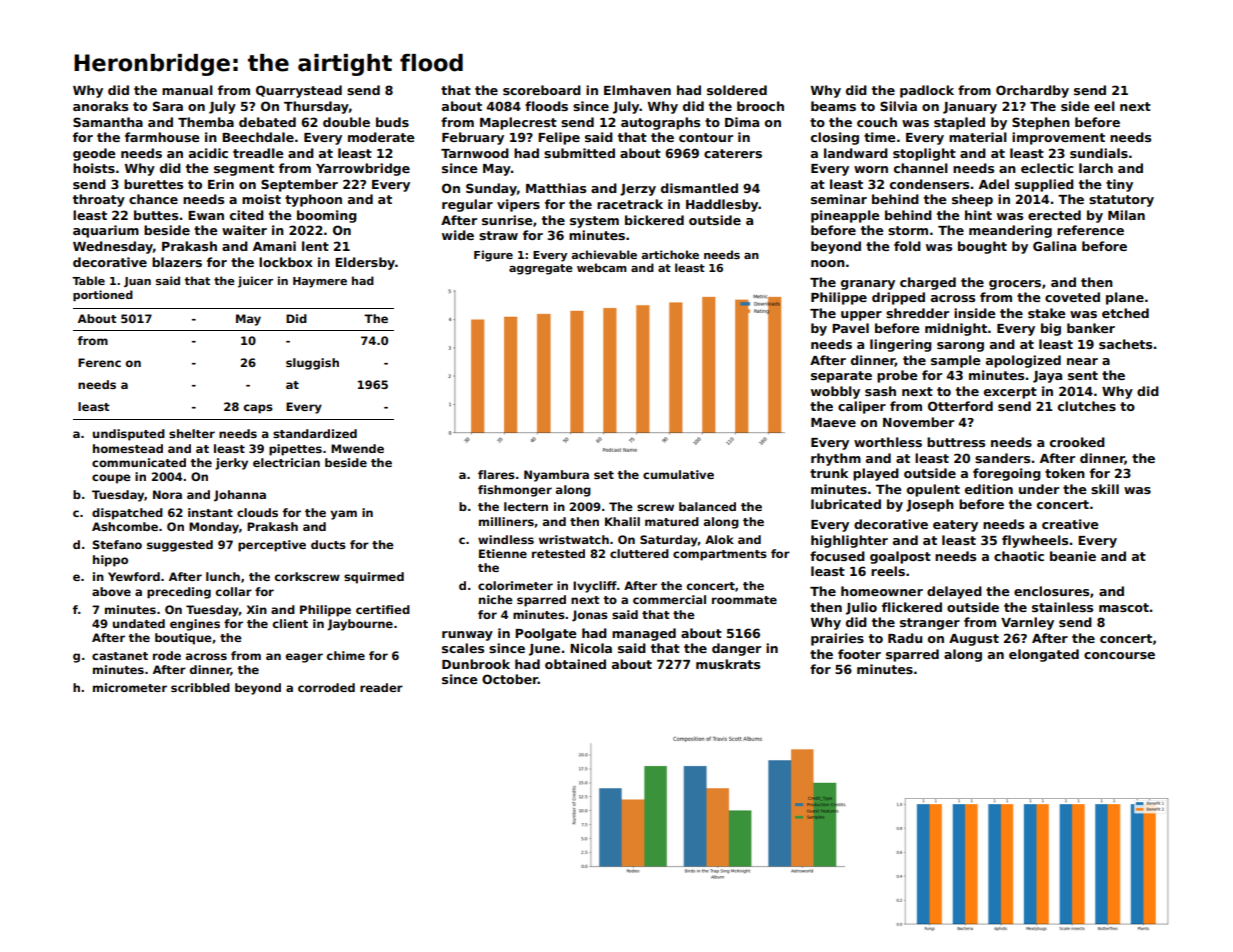  I want to click on scribbled, so click(200, 687).
